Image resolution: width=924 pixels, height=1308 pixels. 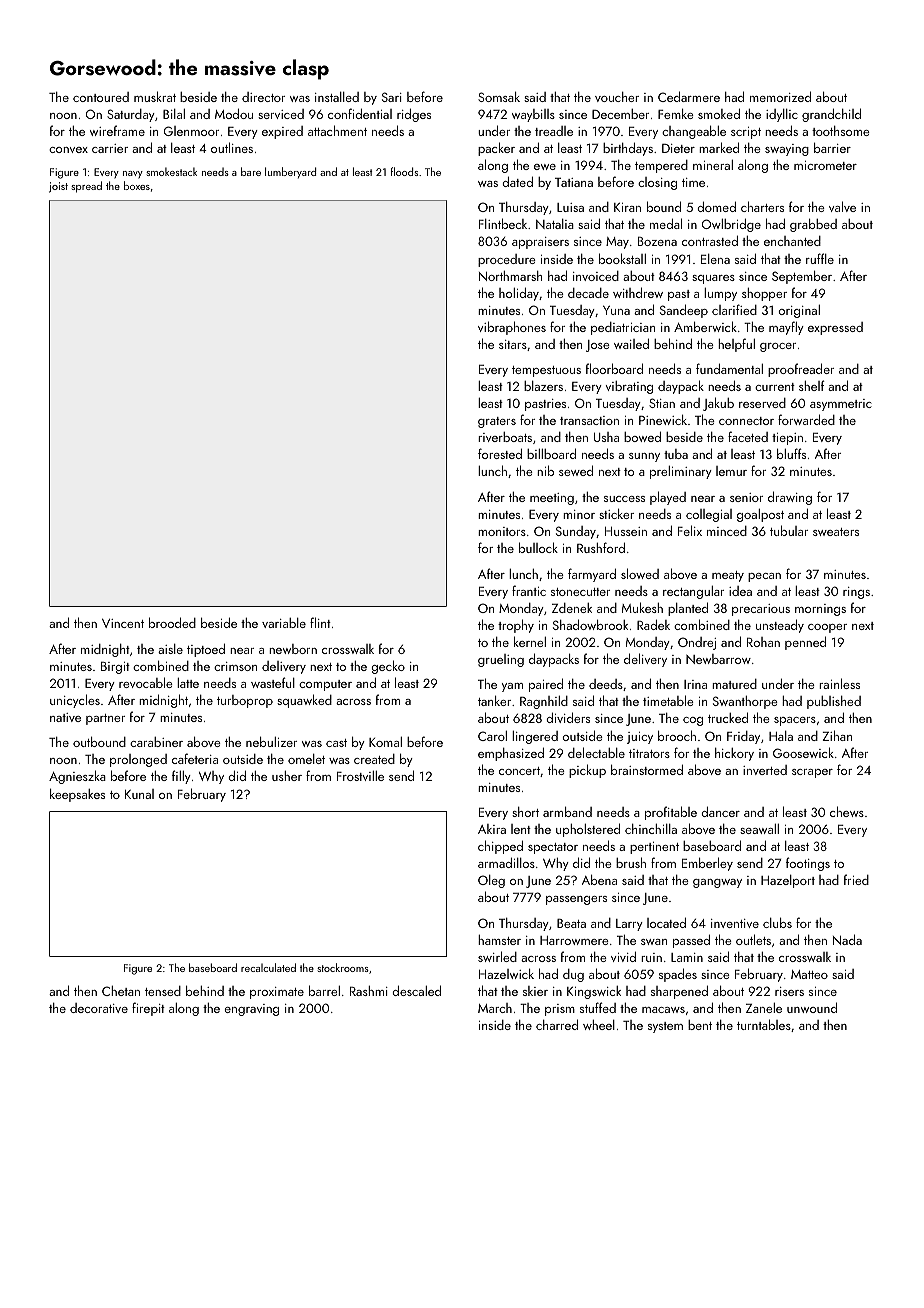 What do you see at coordinates (252, 1010) in the screenshot?
I see `engraving` at bounding box center [252, 1010].
